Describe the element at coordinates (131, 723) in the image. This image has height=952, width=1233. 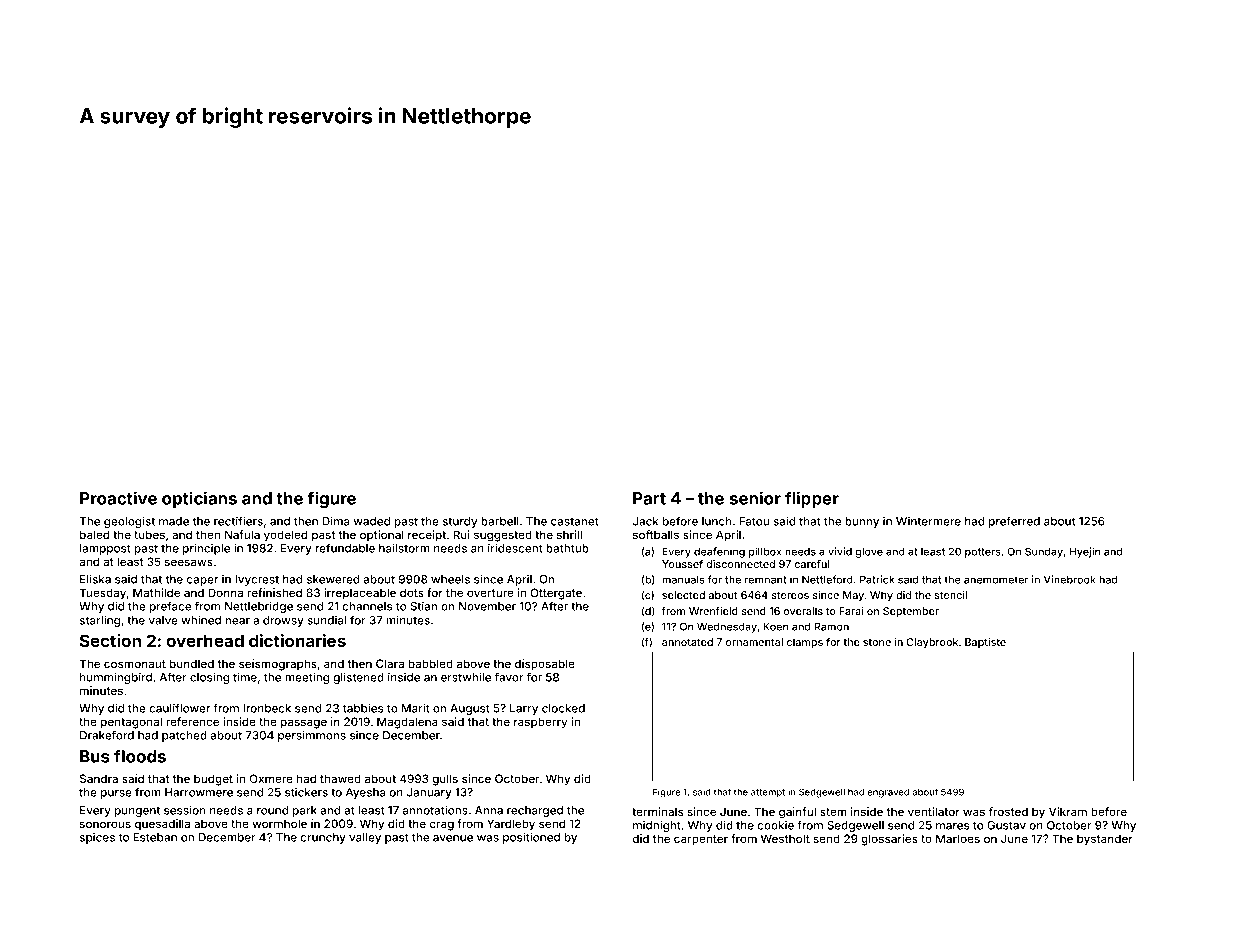
I see `pentagonal` at that location.
